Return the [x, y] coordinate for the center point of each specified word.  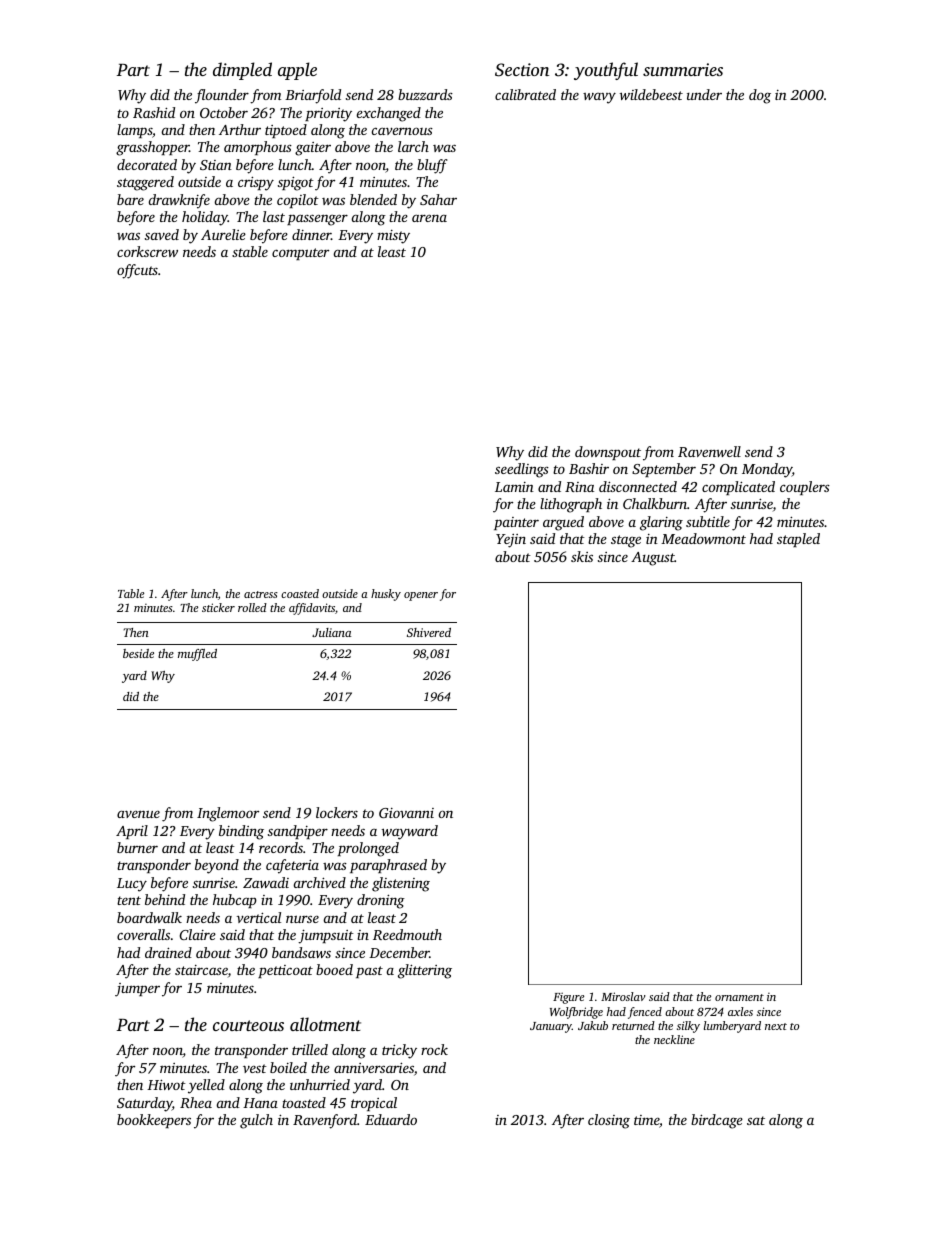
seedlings [522, 470]
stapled [798, 540]
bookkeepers [154, 1121]
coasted [300, 593]
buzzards [425, 94]
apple [297, 71]
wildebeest [651, 94]
